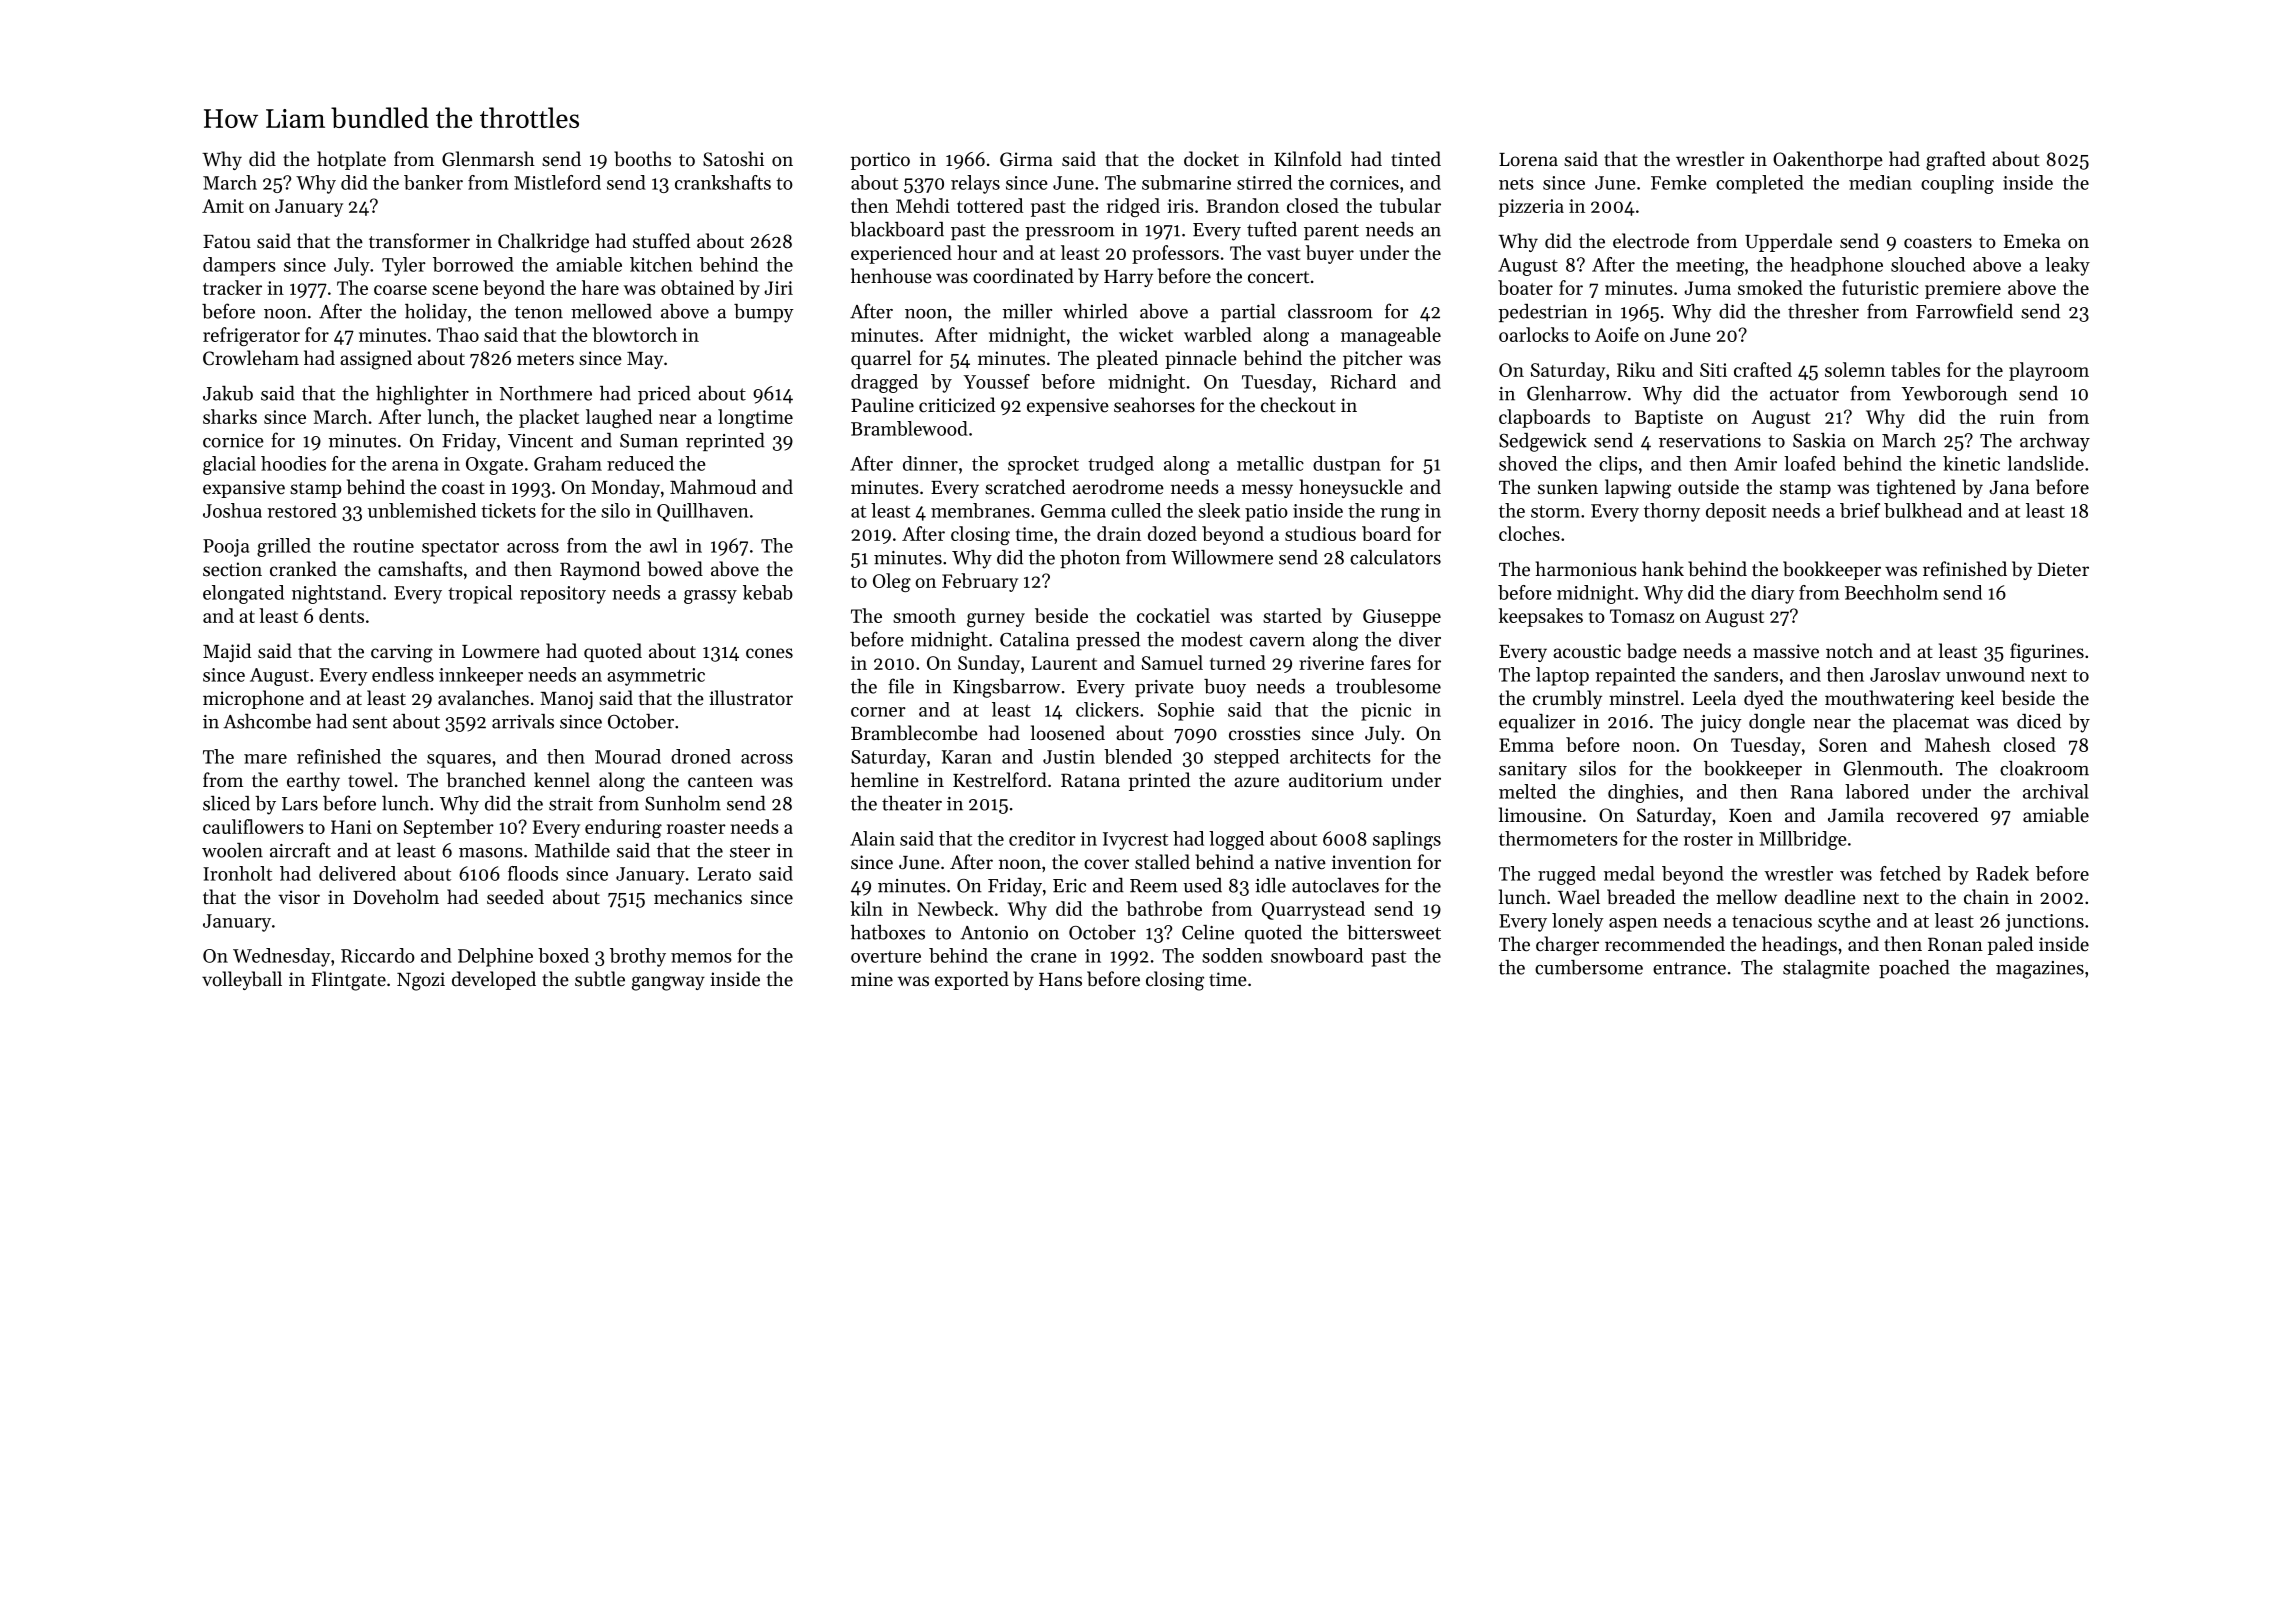 The image size is (2292, 1620). Describe the element at coordinates (642, 159) in the page. I see `booths` at that location.
